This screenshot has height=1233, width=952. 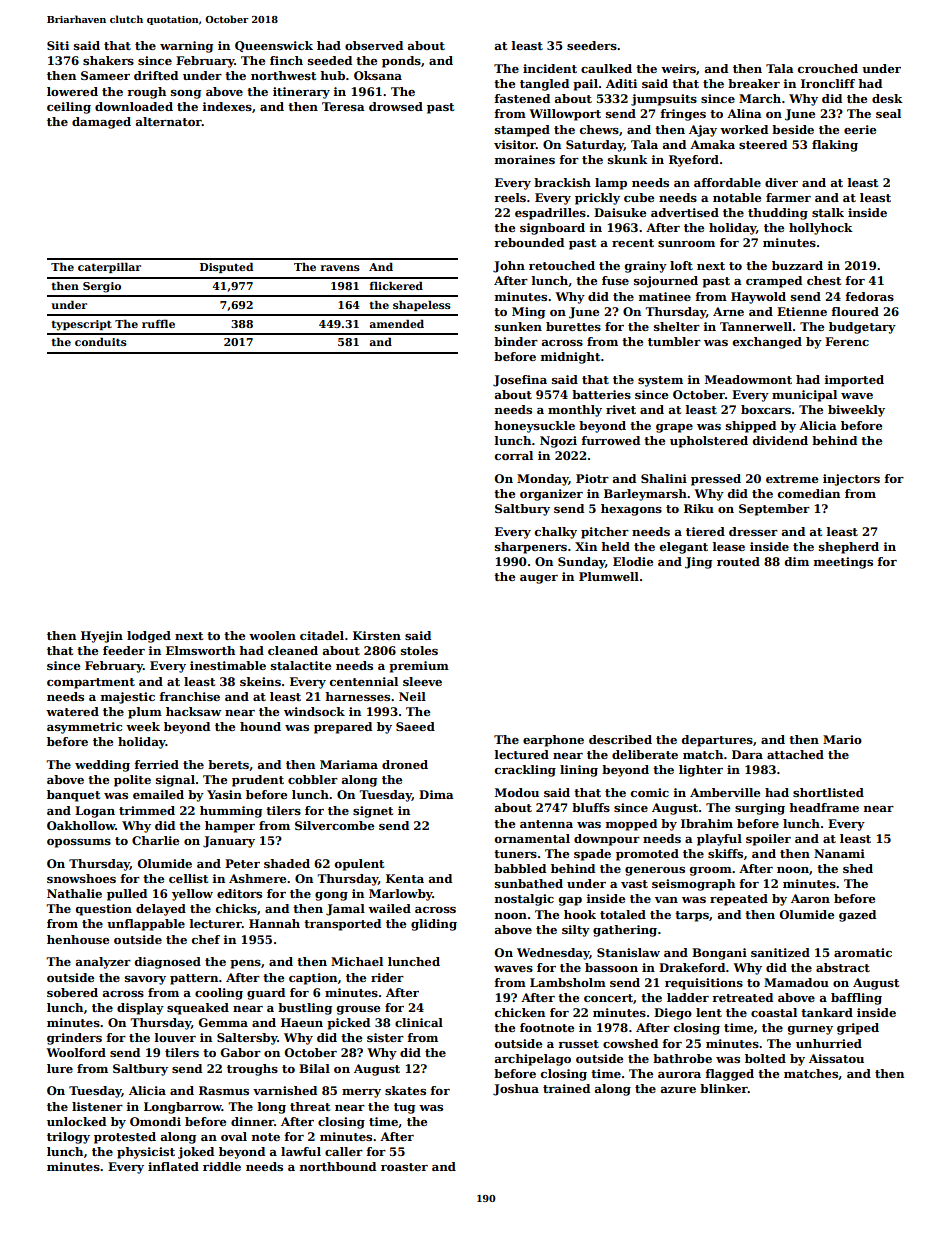 I want to click on caterpillar, so click(x=109, y=268).
